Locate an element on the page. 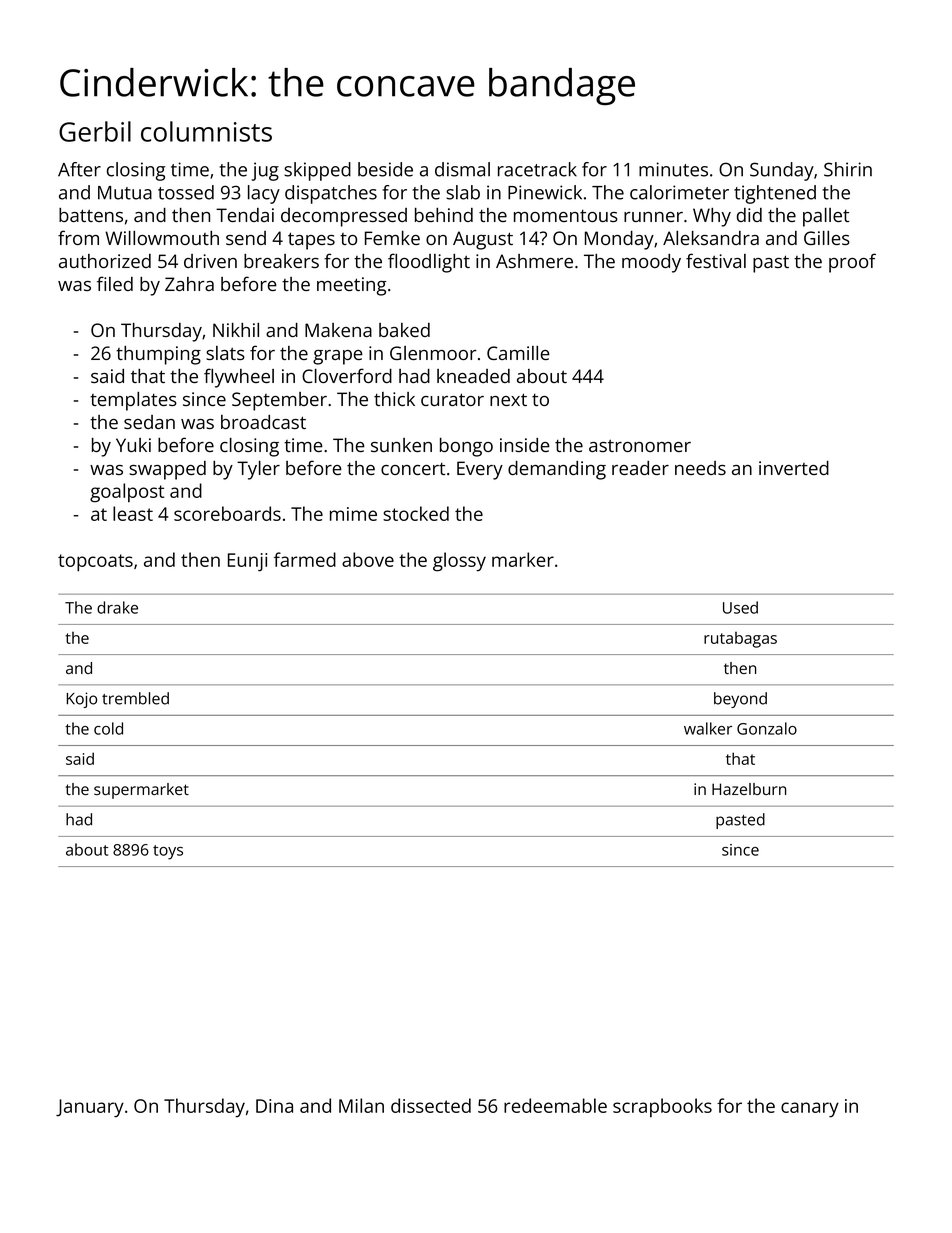 The image size is (952, 1233). canary is located at coordinates (810, 1110).
